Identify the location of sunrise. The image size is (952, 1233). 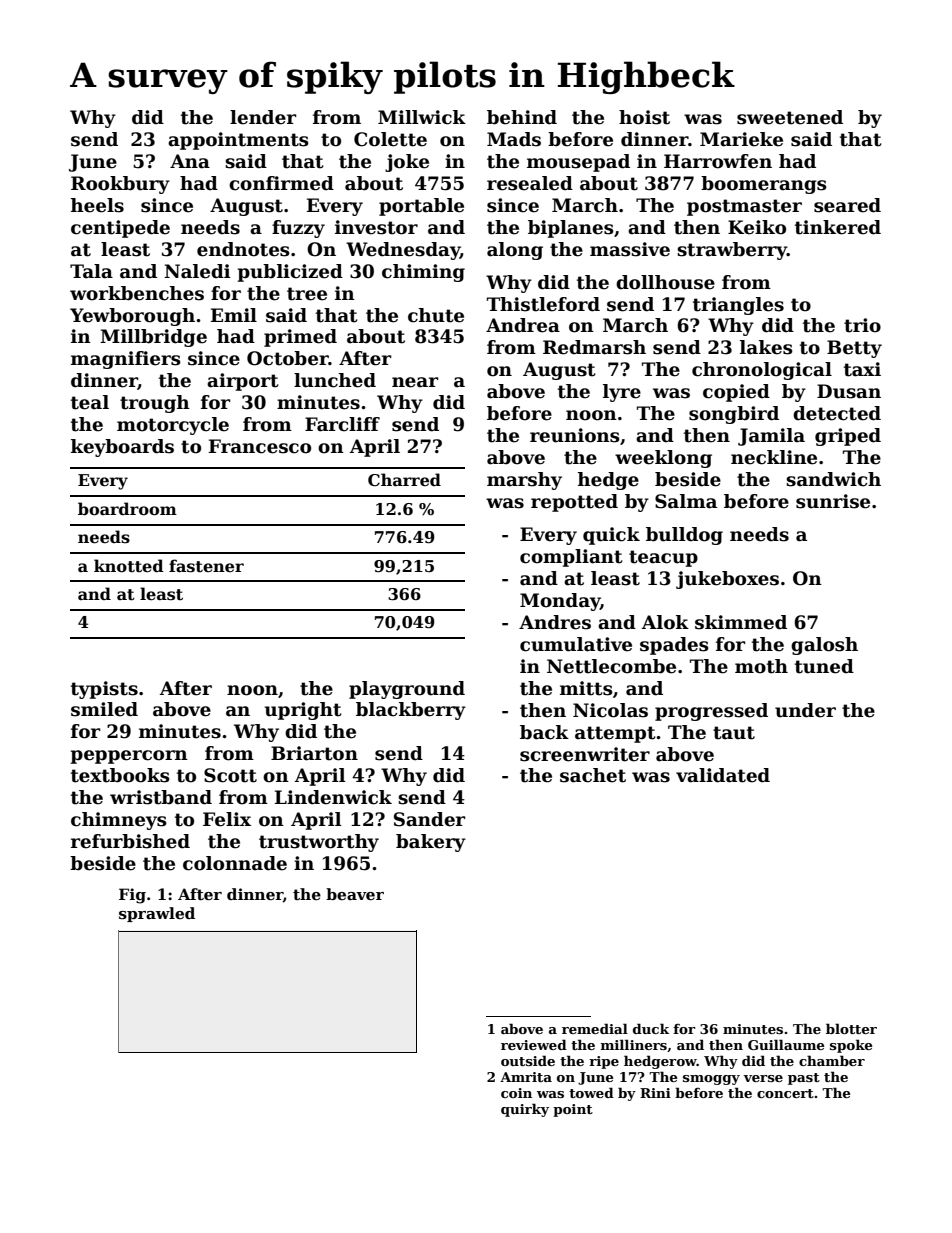
(833, 501).
